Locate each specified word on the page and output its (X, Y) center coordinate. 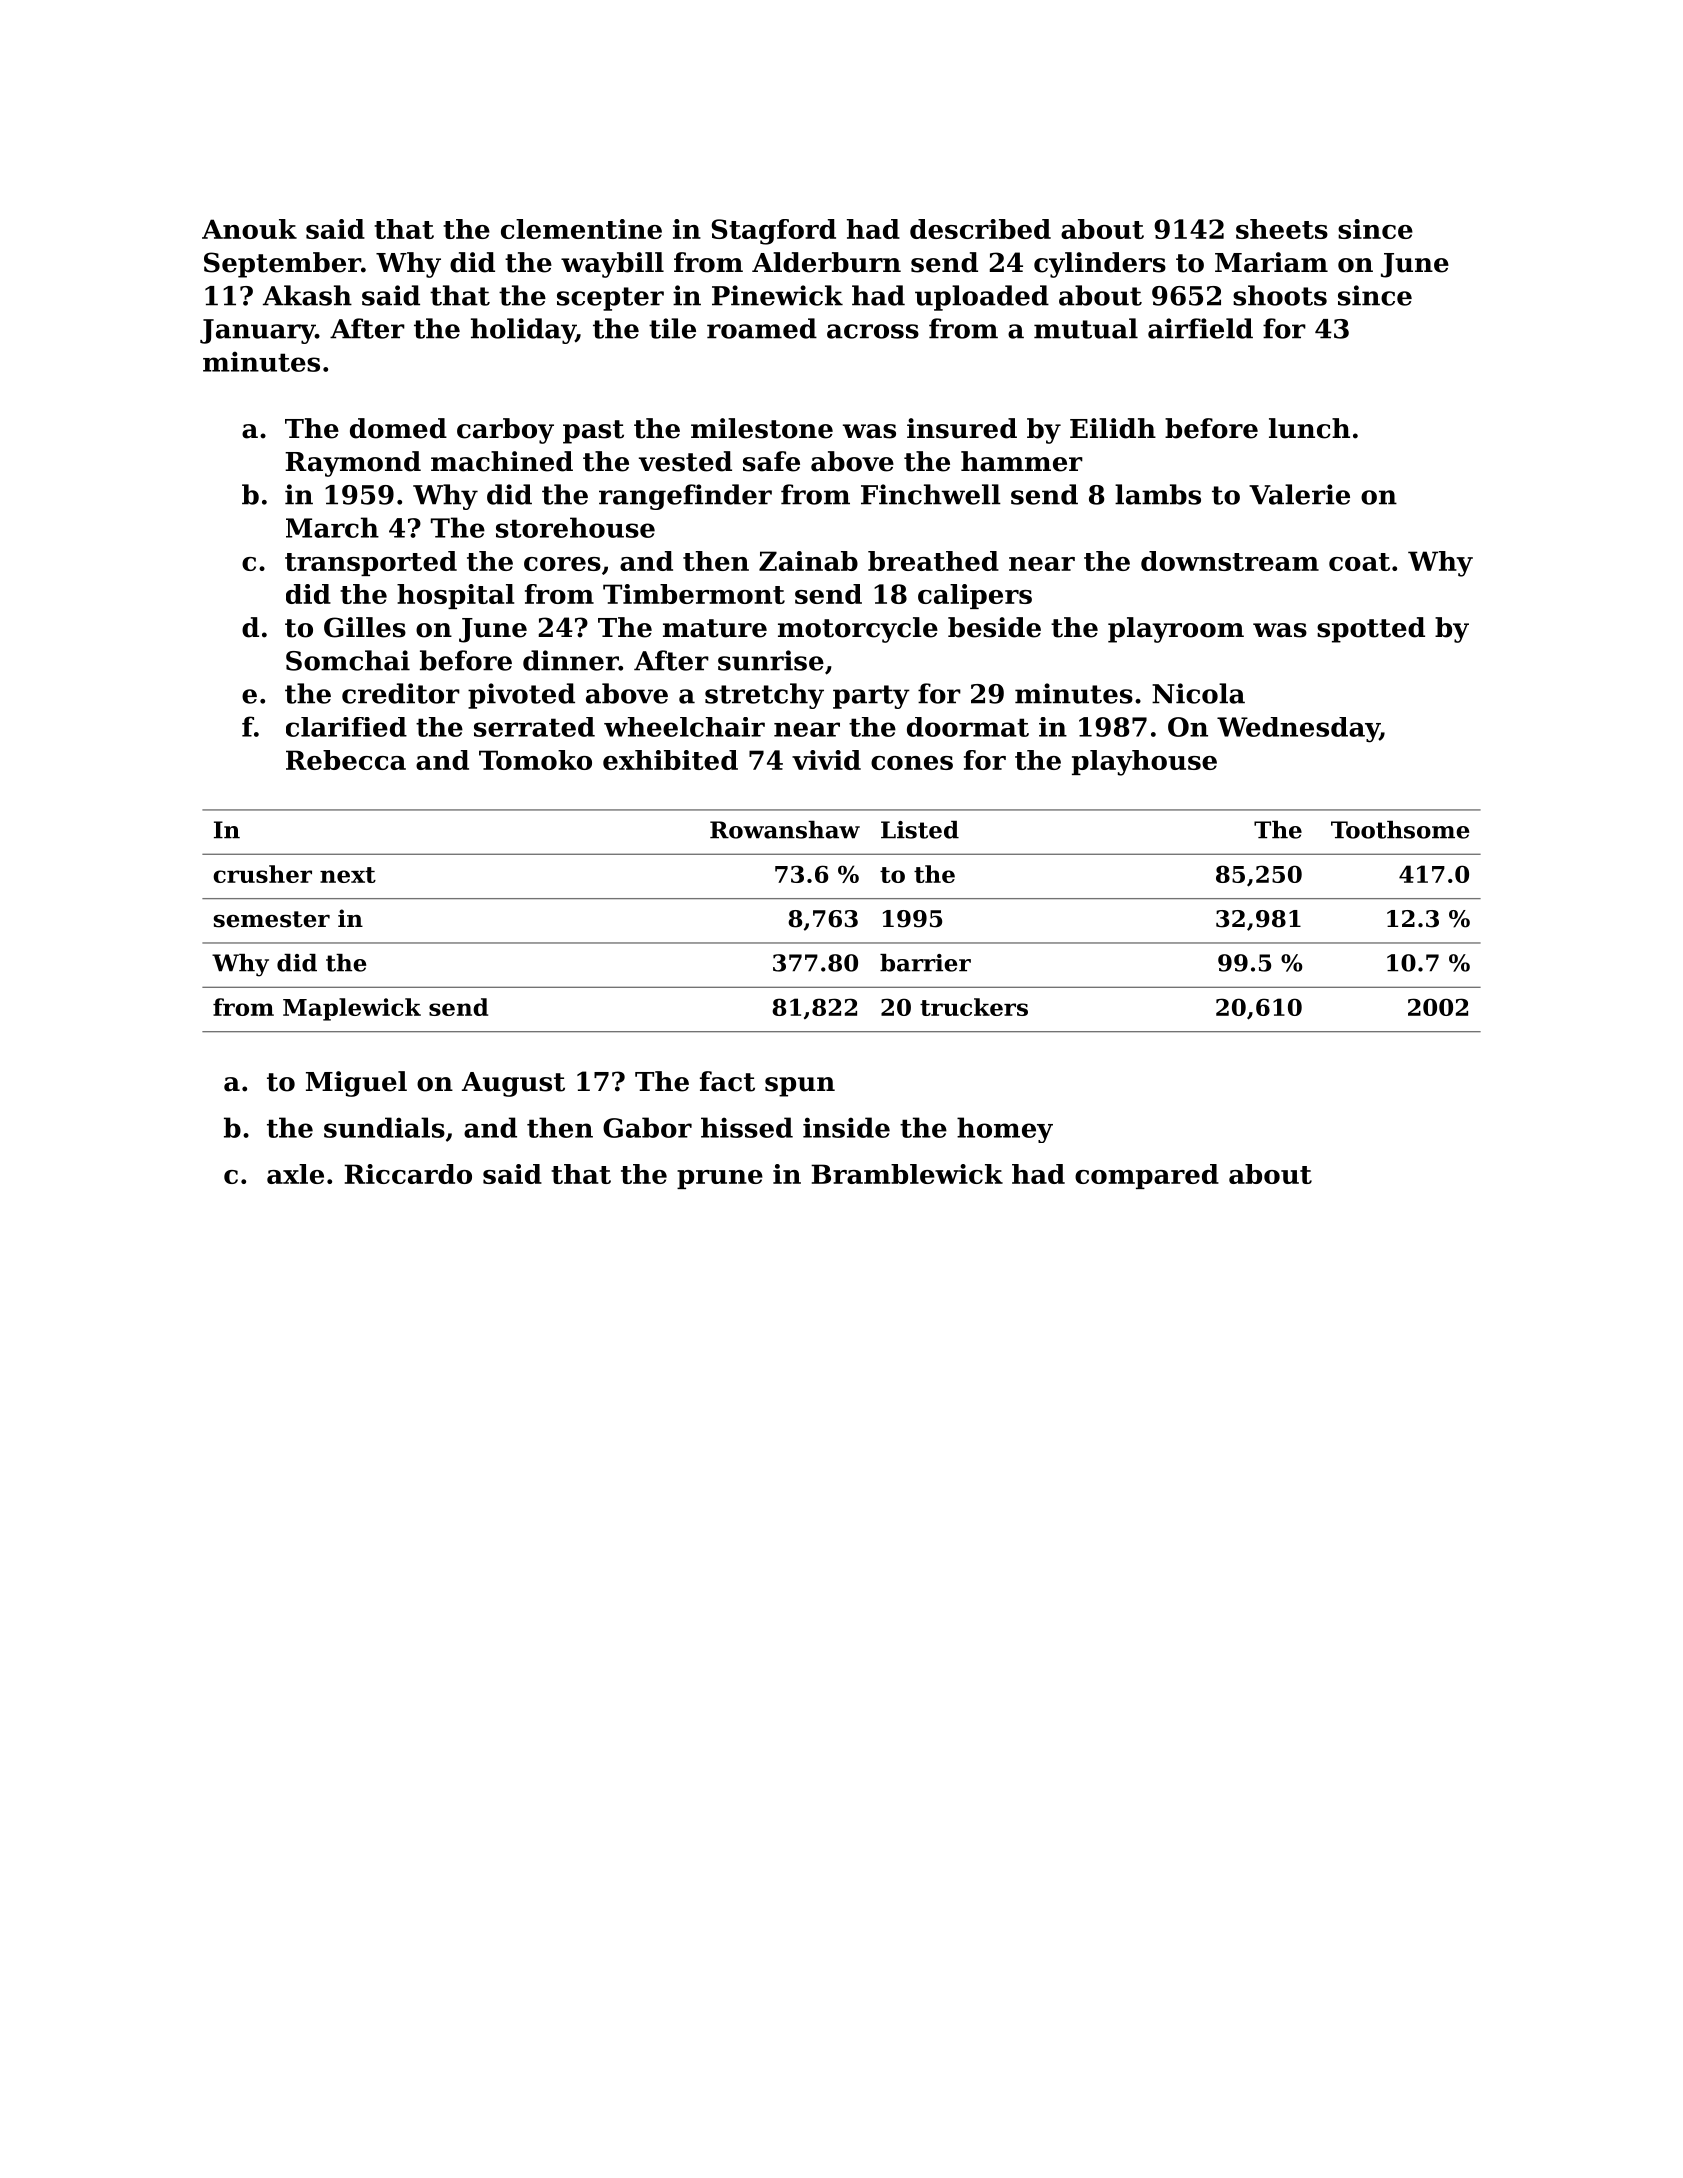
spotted (1371, 630)
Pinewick (777, 295)
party (871, 697)
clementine (581, 229)
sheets (1282, 229)
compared (1147, 1176)
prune (720, 1179)
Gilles (365, 627)
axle (295, 1174)
